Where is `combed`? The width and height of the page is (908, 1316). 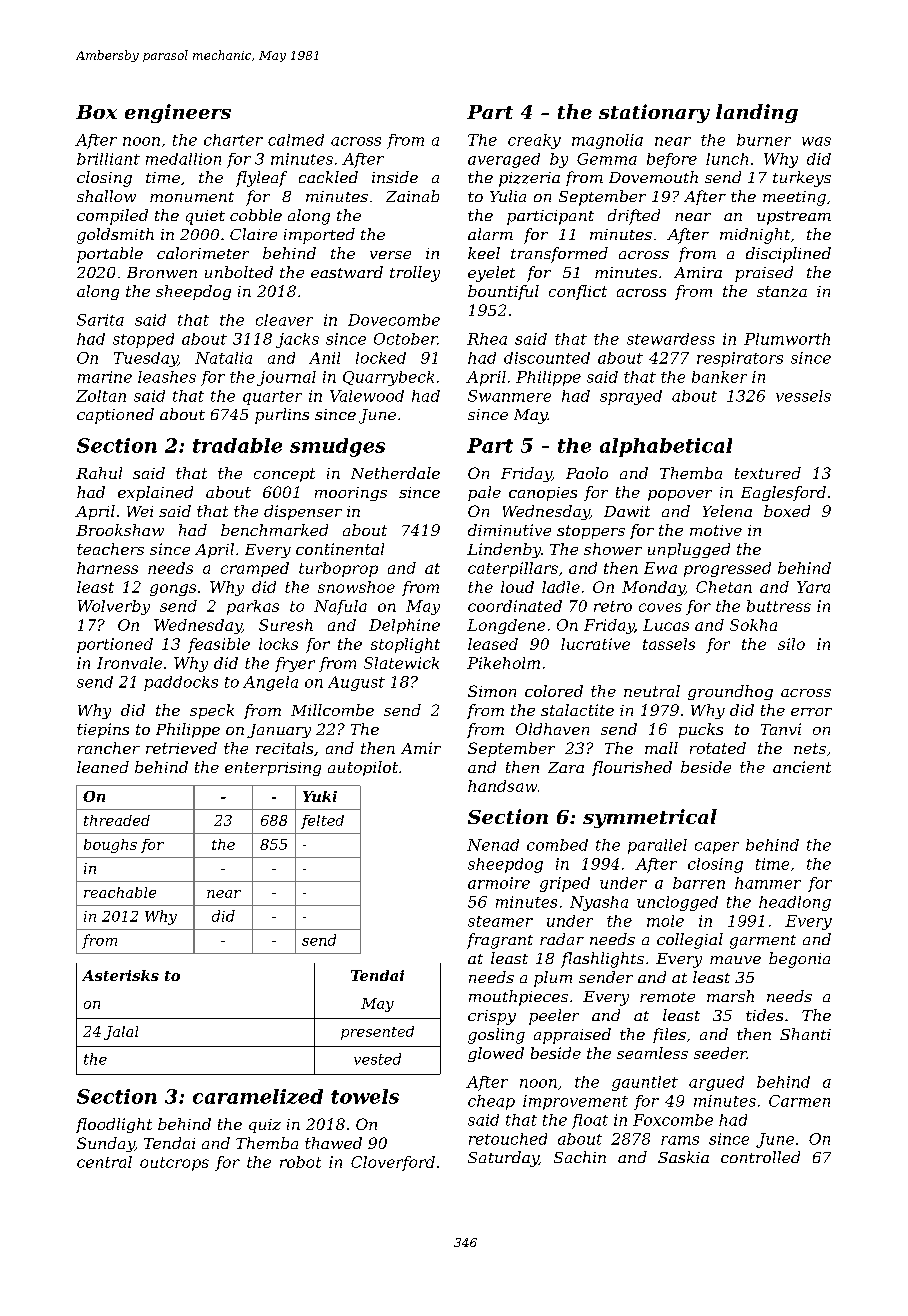
combed is located at coordinates (557, 845).
